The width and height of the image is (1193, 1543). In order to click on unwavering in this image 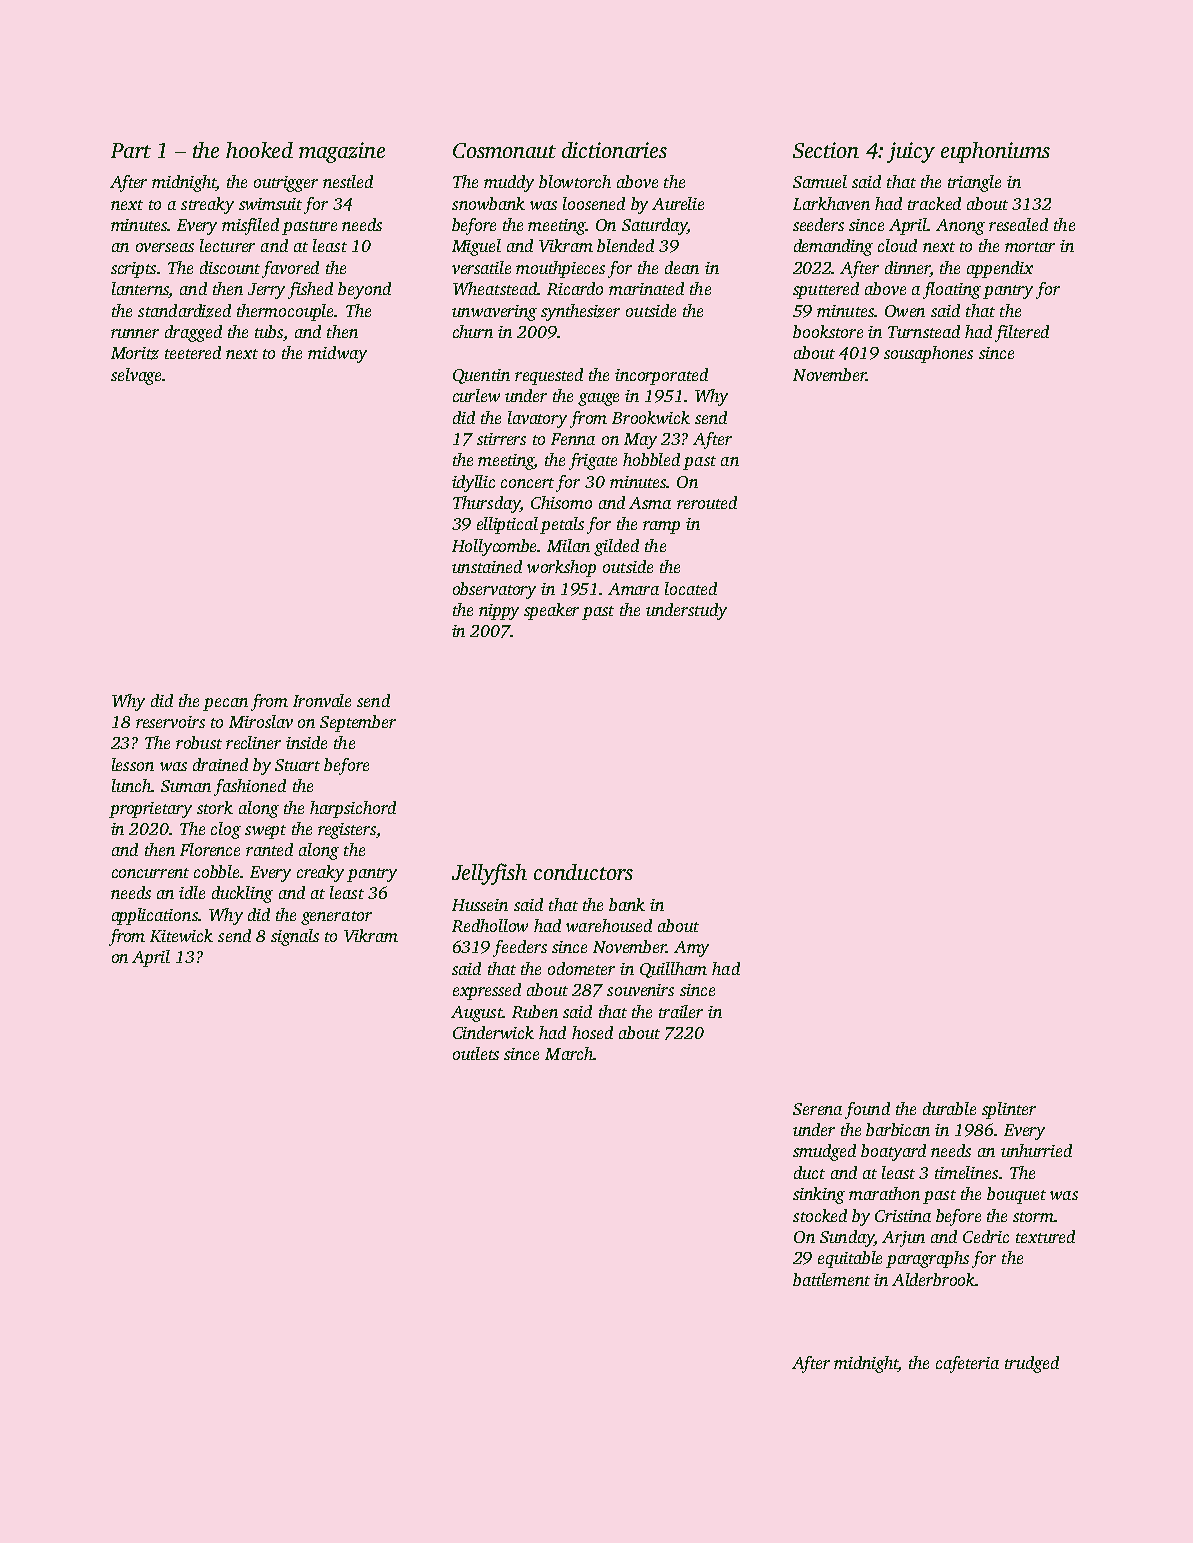, I will do `click(494, 313)`.
